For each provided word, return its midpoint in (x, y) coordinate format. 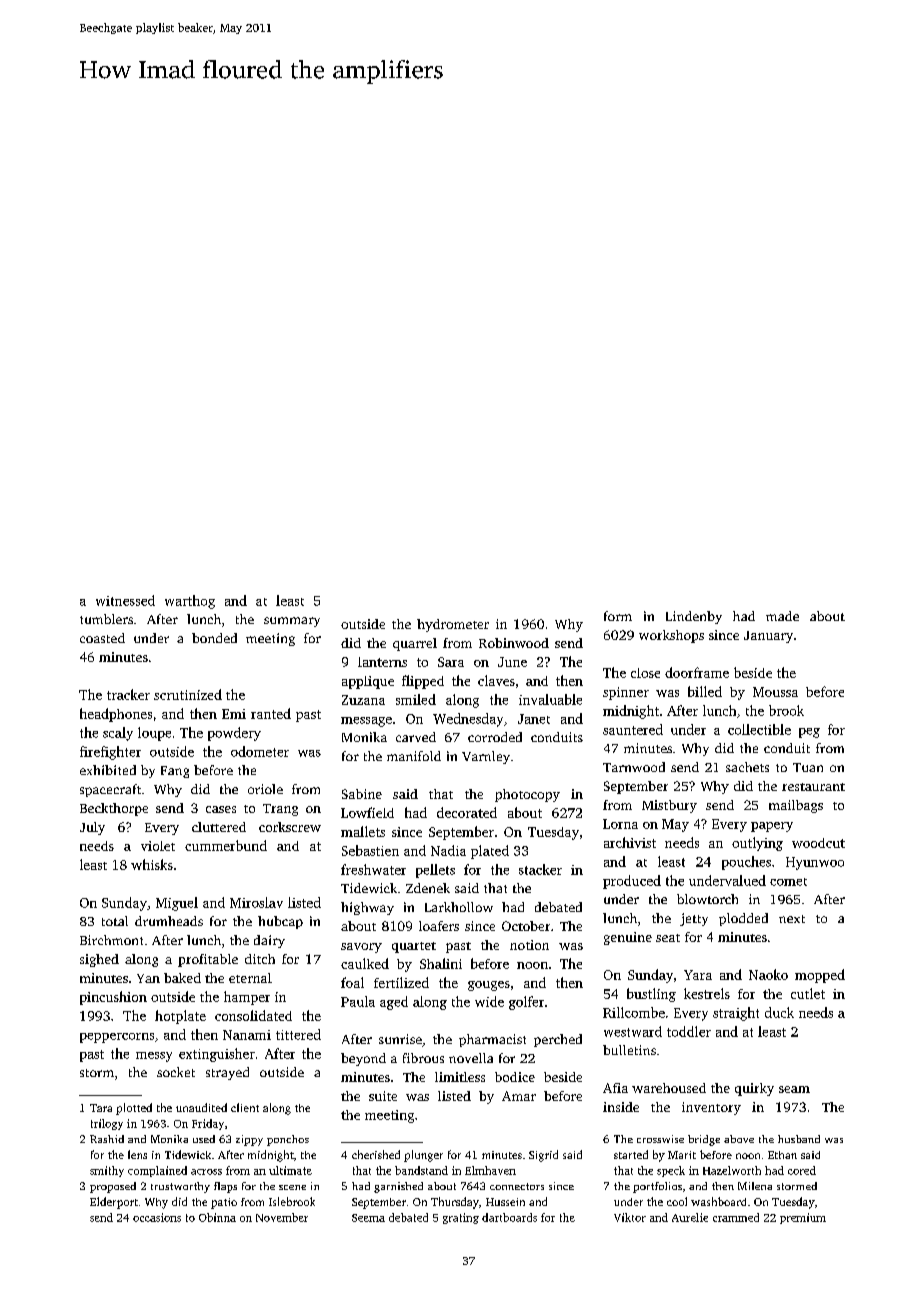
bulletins (629, 1050)
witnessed (125, 600)
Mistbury (669, 806)
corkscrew (290, 827)
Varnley (486, 757)
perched (558, 1040)
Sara (451, 662)
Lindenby (694, 617)
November (282, 1217)
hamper (247, 998)
